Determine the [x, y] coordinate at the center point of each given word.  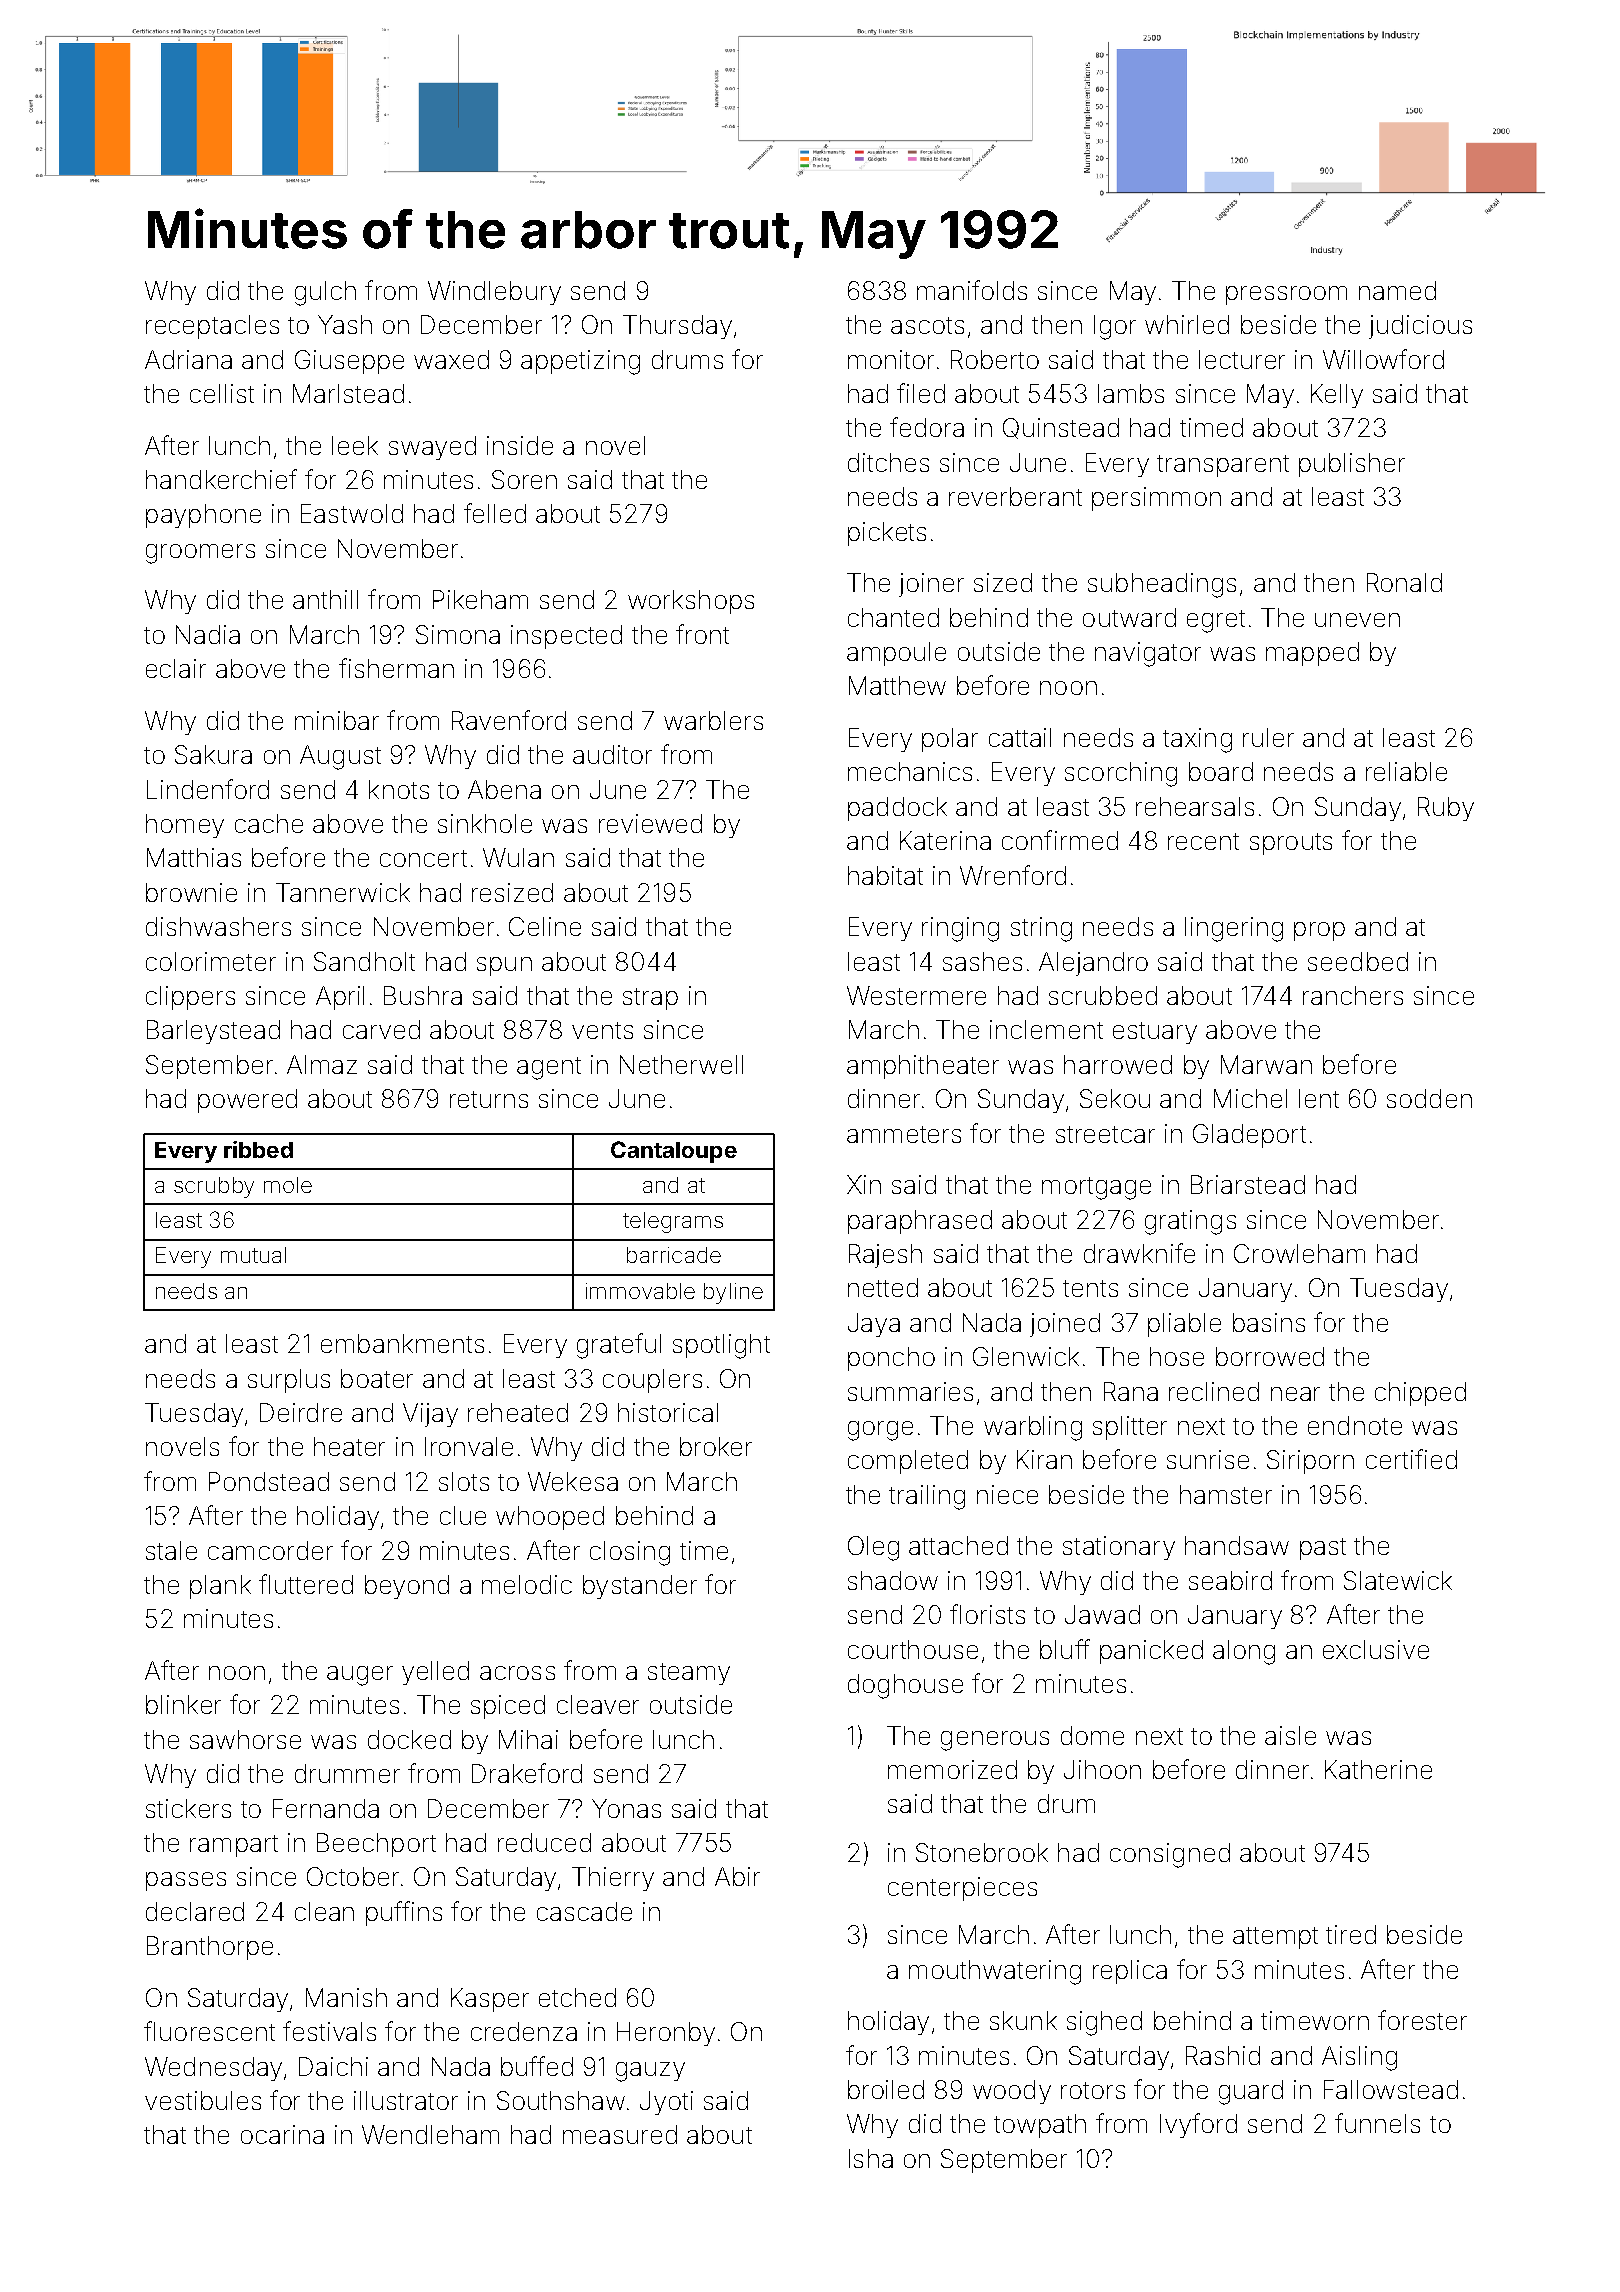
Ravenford [509, 720]
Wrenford [1013, 875]
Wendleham [430, 2134]
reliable [1406, 771]
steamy [689, 1674]
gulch [325, 293]
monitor [891, 359]
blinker [183, 1704]
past [1323, 1549]
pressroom [1286, 295]
